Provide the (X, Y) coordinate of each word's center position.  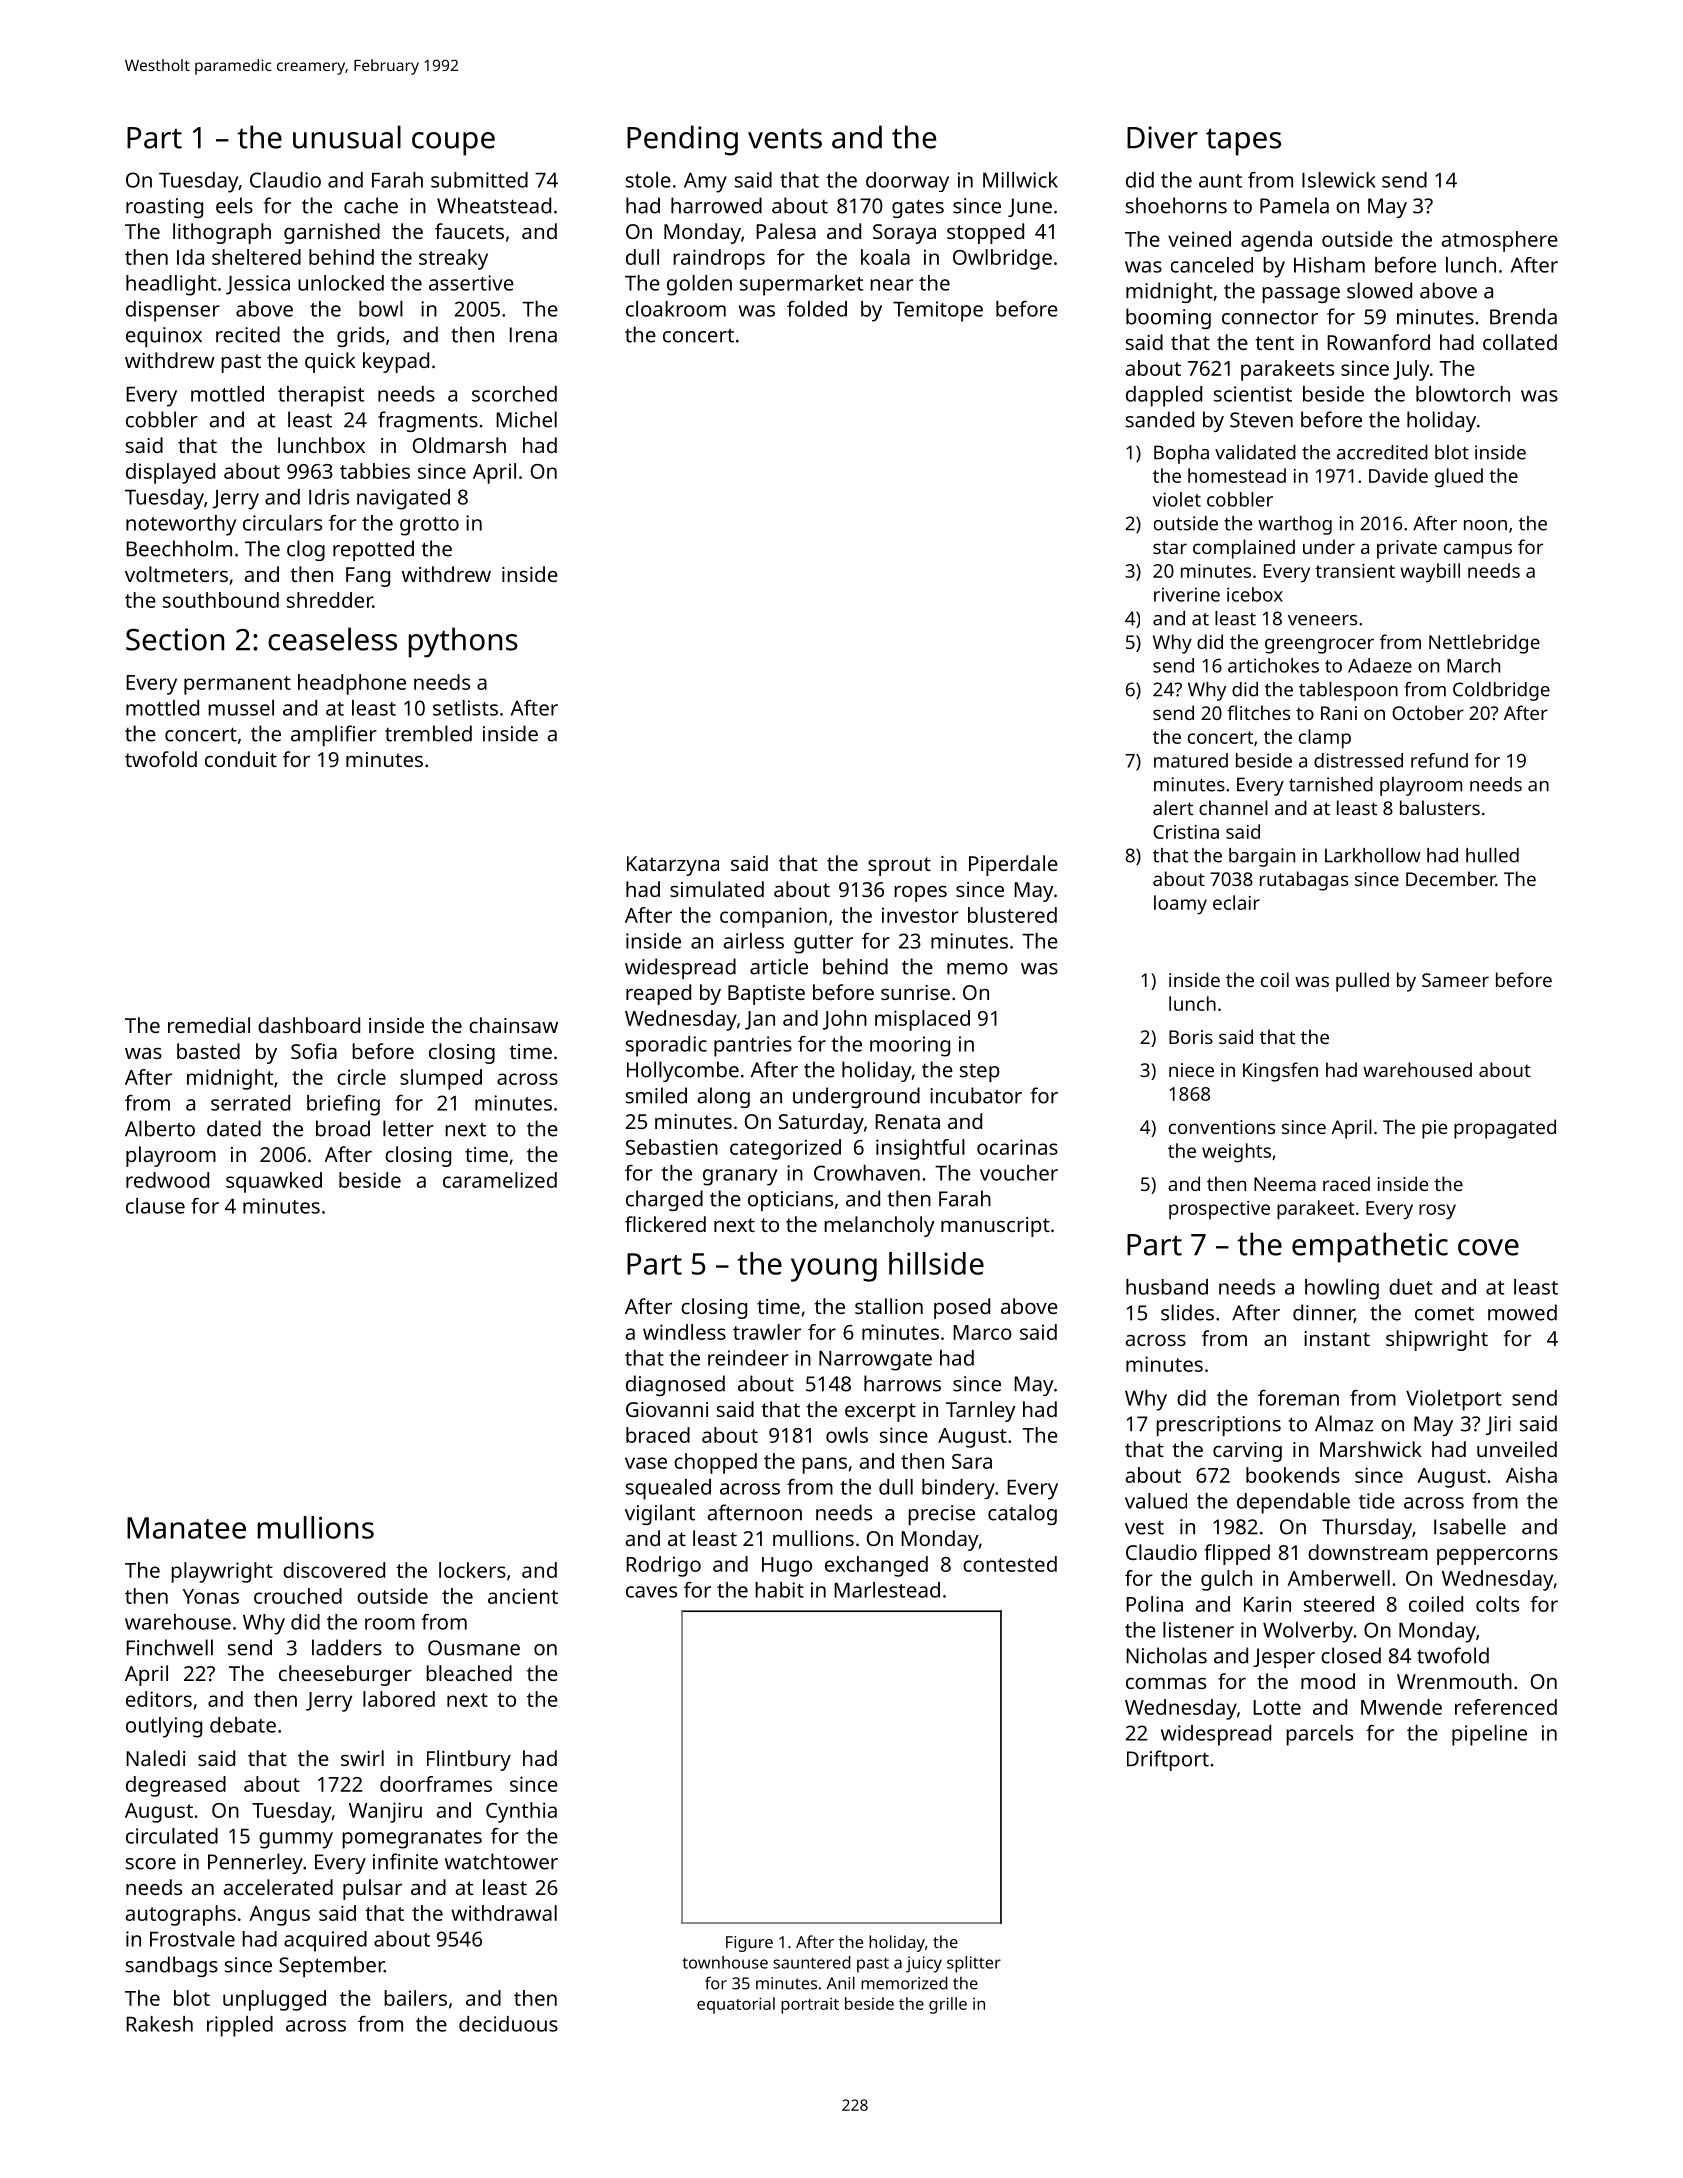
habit (779, 1590)
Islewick (1339, 180)
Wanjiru (385, 1812)
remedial (209, 1025)
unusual (347, 137)
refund (1439, 760)
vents (785, 138)
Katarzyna (673, 866)
